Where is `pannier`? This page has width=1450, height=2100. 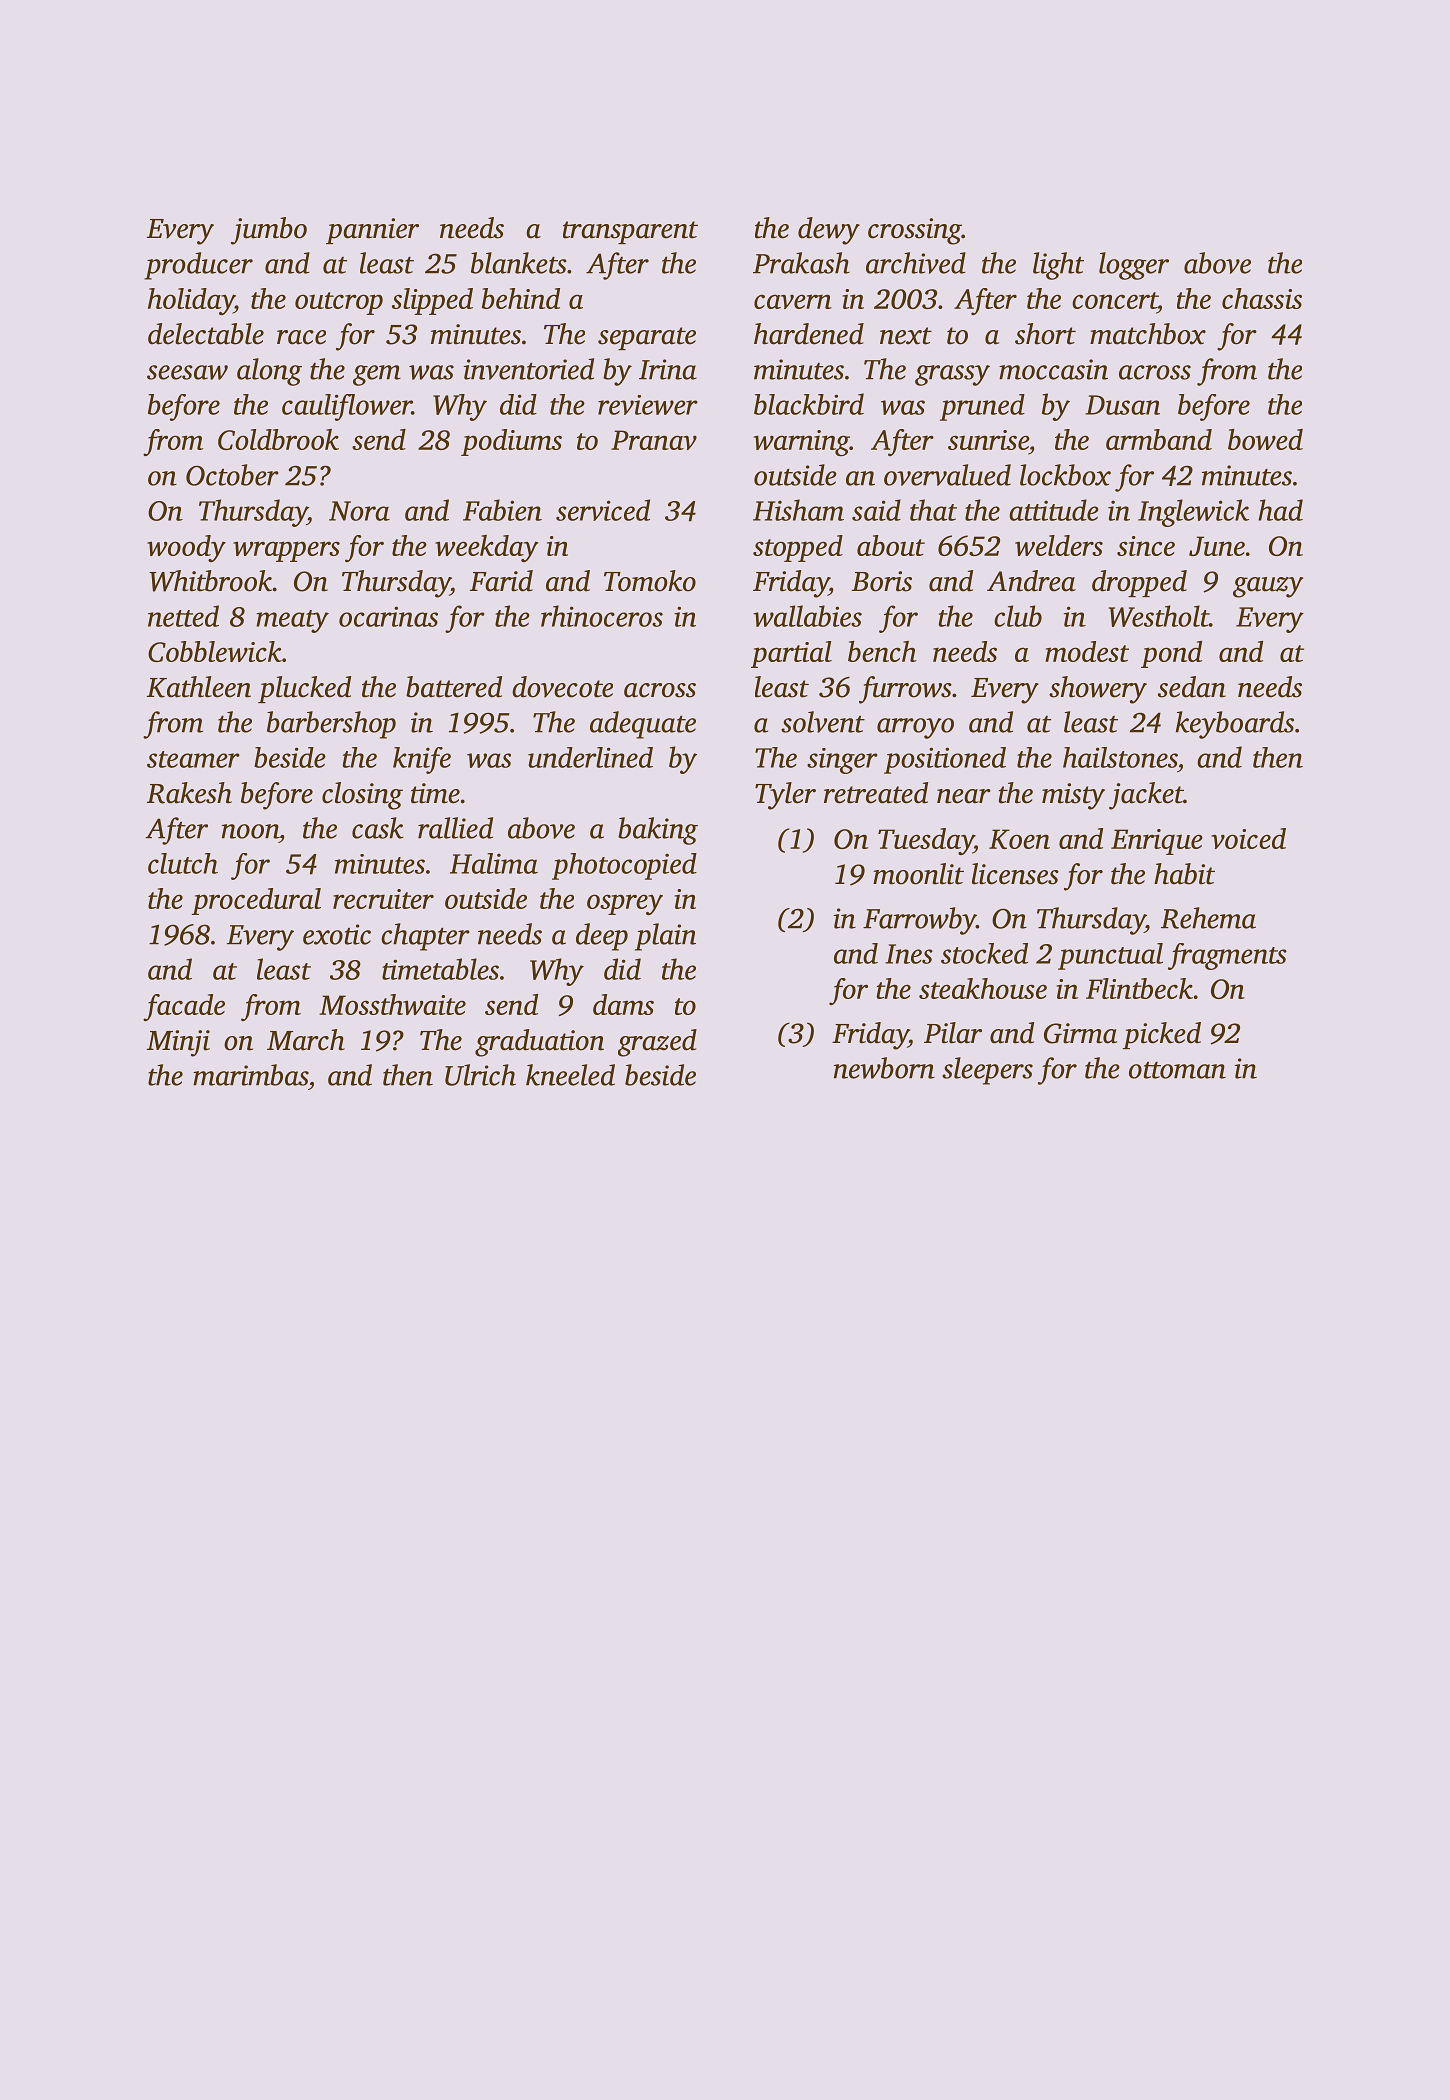
pannier is located at coordinates (372, 231).
